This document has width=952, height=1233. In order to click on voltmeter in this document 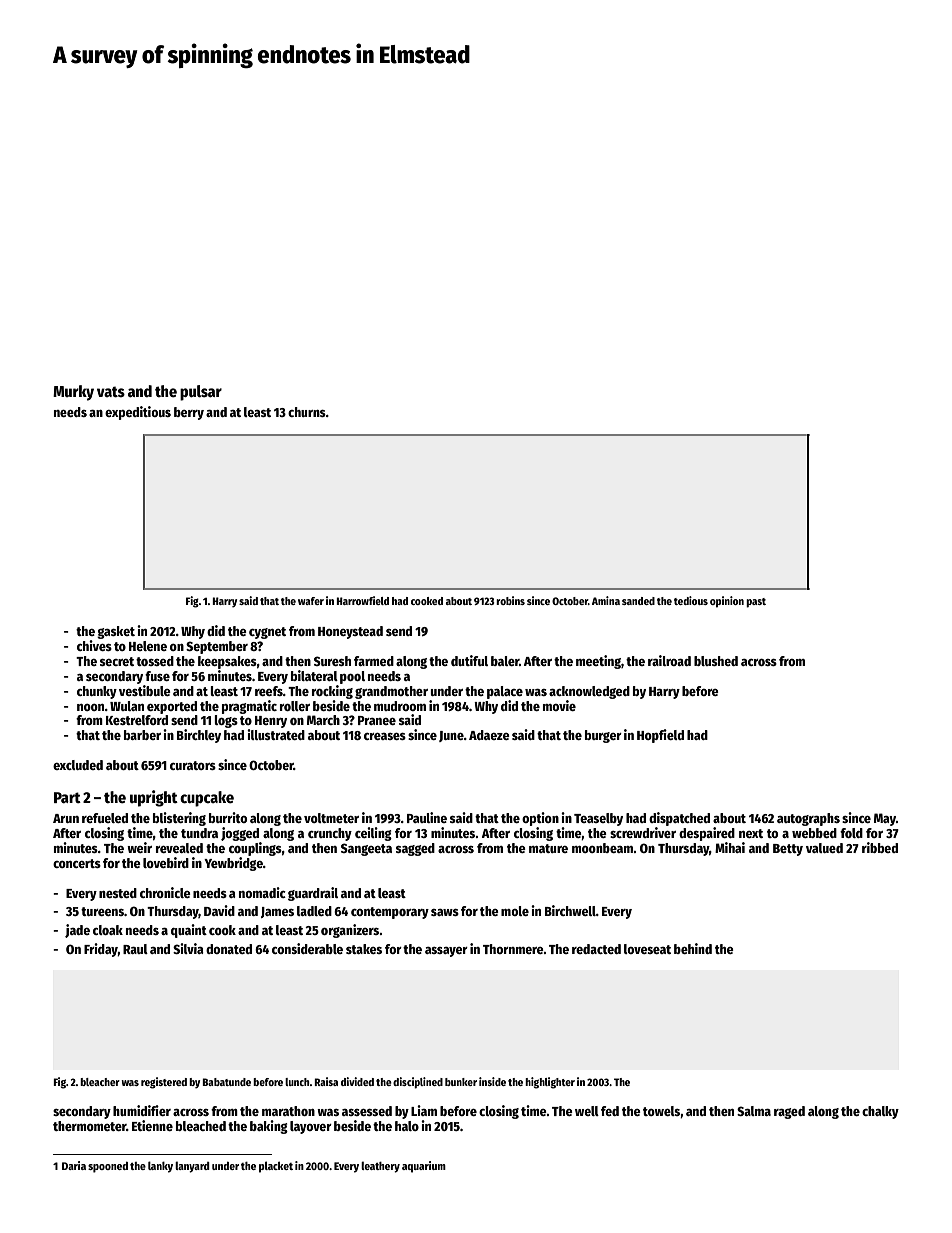, I will do `click(331, 818)`.
